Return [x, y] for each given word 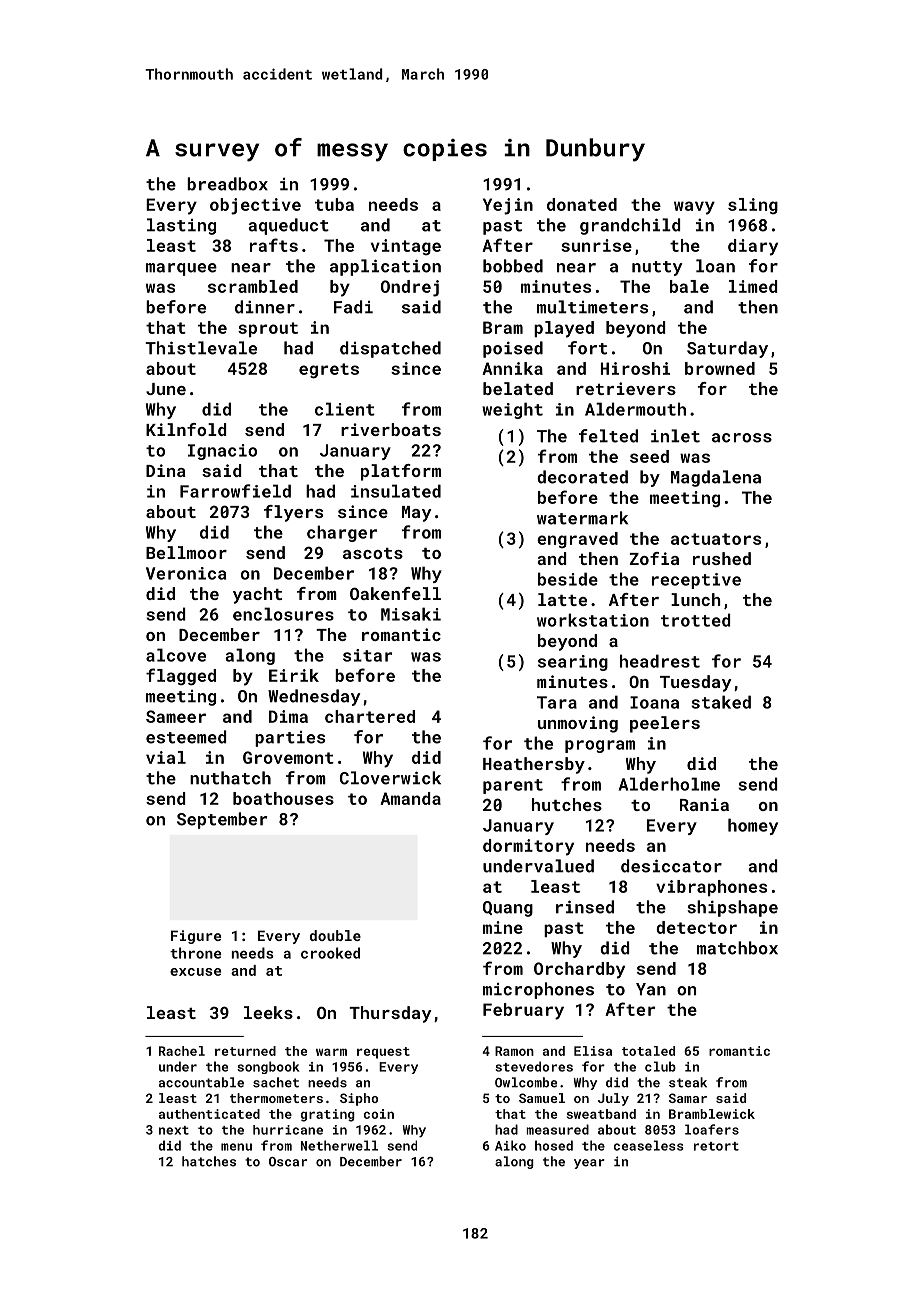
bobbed [513, 266]
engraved [577, 540]
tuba [334, 204]
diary [753, 247]
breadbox [227, 184]
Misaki [411, 614]
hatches [209, 1161]
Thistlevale [201, 348]
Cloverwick [390, 778]
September [222, 820]
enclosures [283, 614]
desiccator [671, 866]
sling [753, 206]
